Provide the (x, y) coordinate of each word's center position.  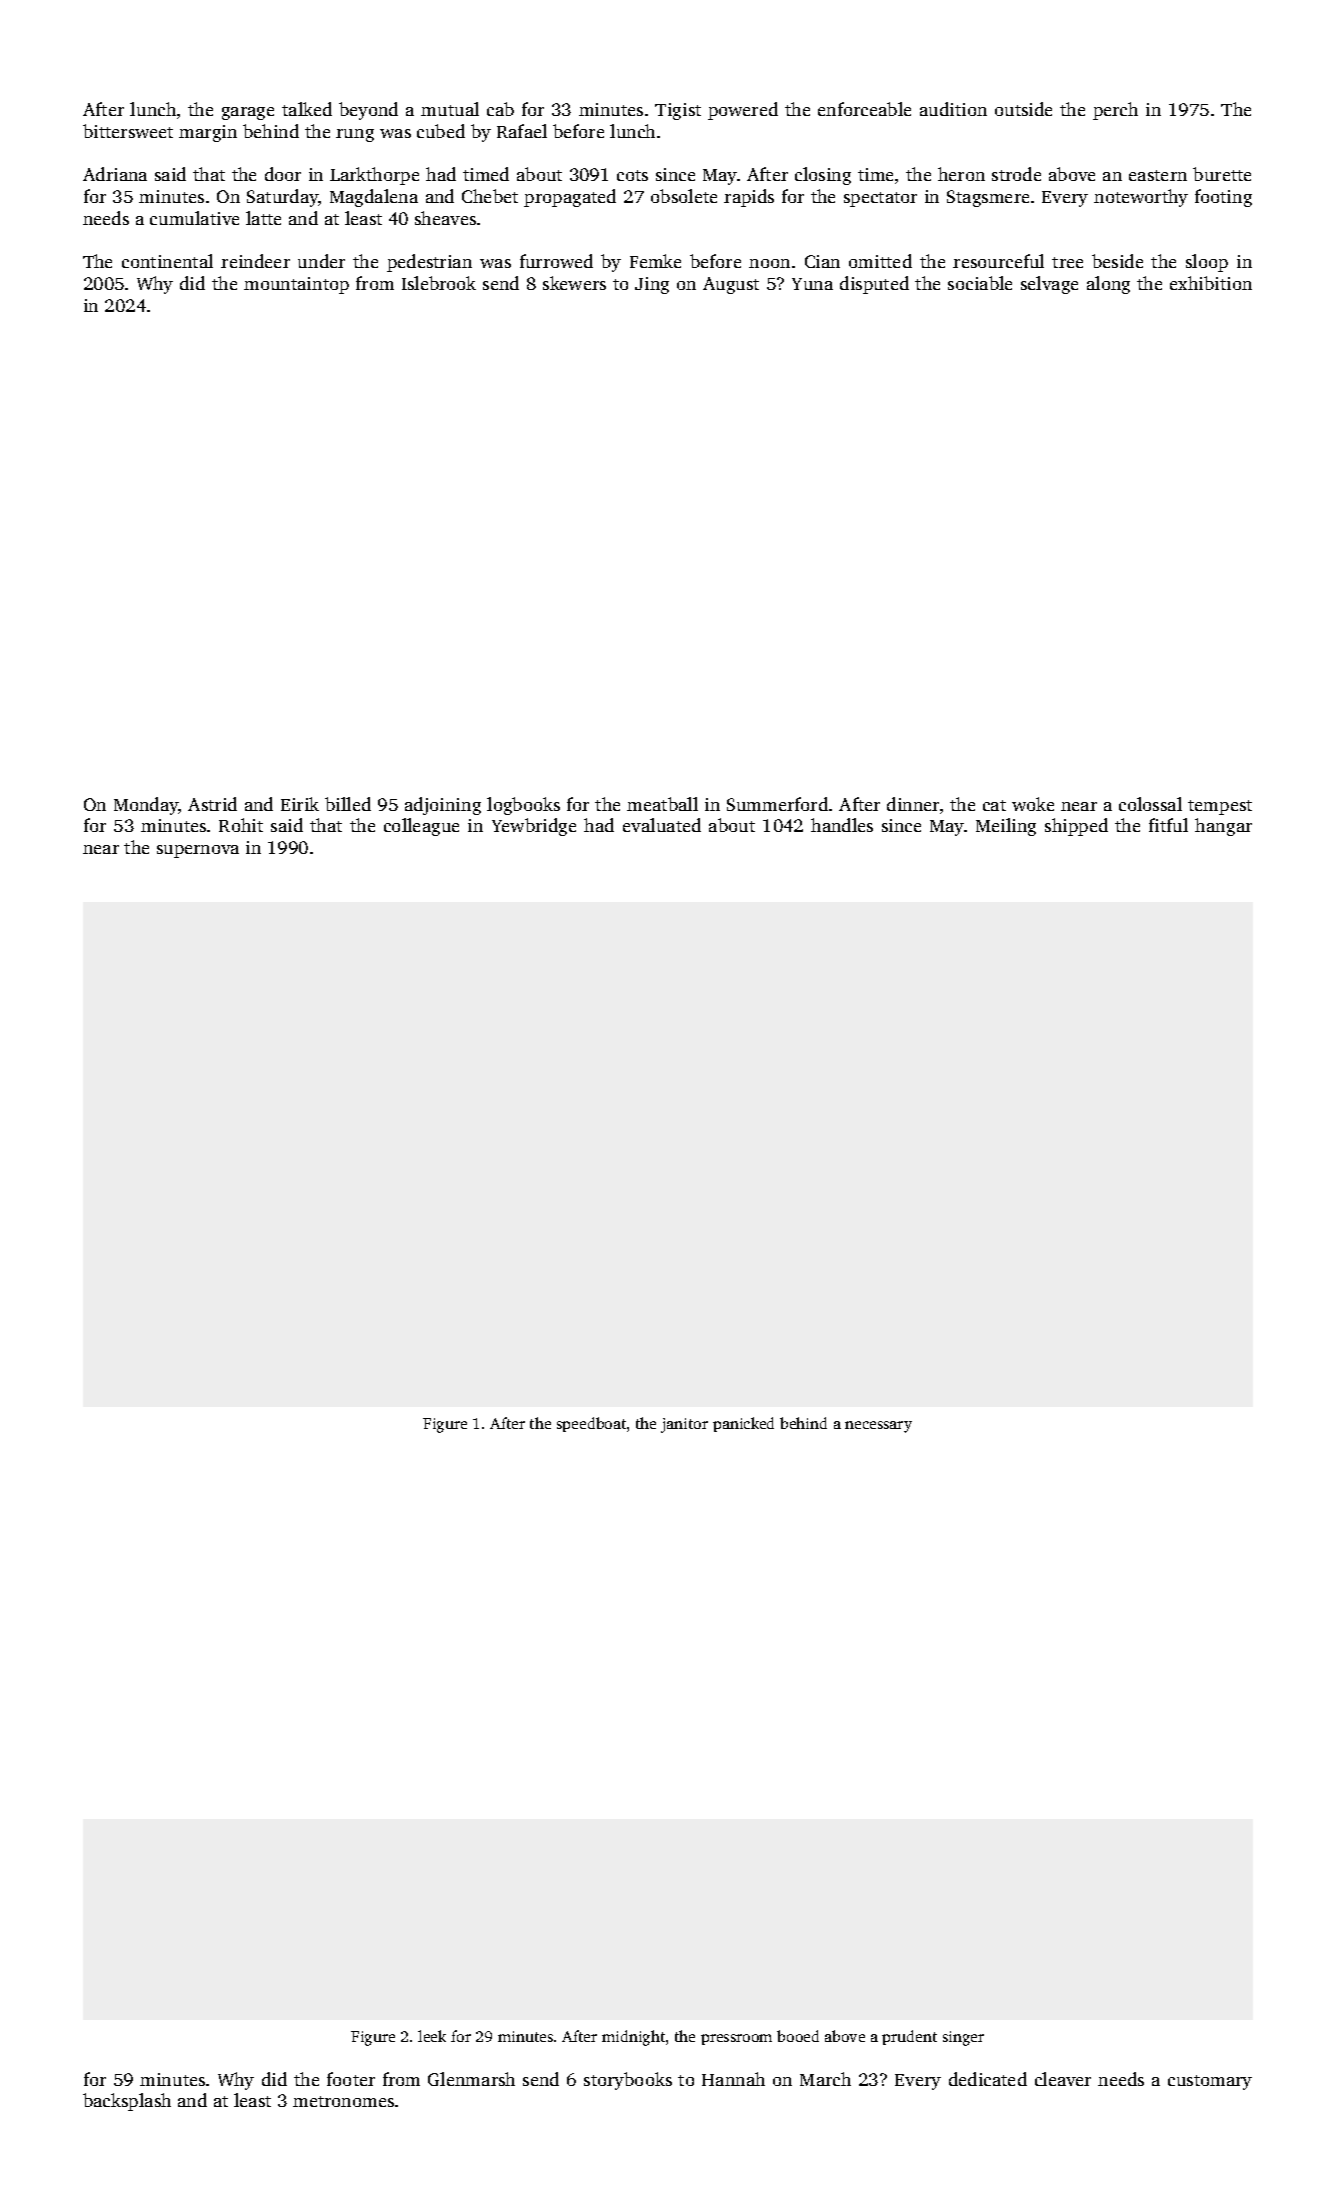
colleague (421, 827)
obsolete (684, 196)
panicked (743, 1424)
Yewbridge (534, 827)
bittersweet (128, 131)
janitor (684, 1425)
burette (1222, 174)
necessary (878, 1427)
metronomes (343, 2101)
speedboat (591, 1424)
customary (1210, 2082)
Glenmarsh (471, 2079)
